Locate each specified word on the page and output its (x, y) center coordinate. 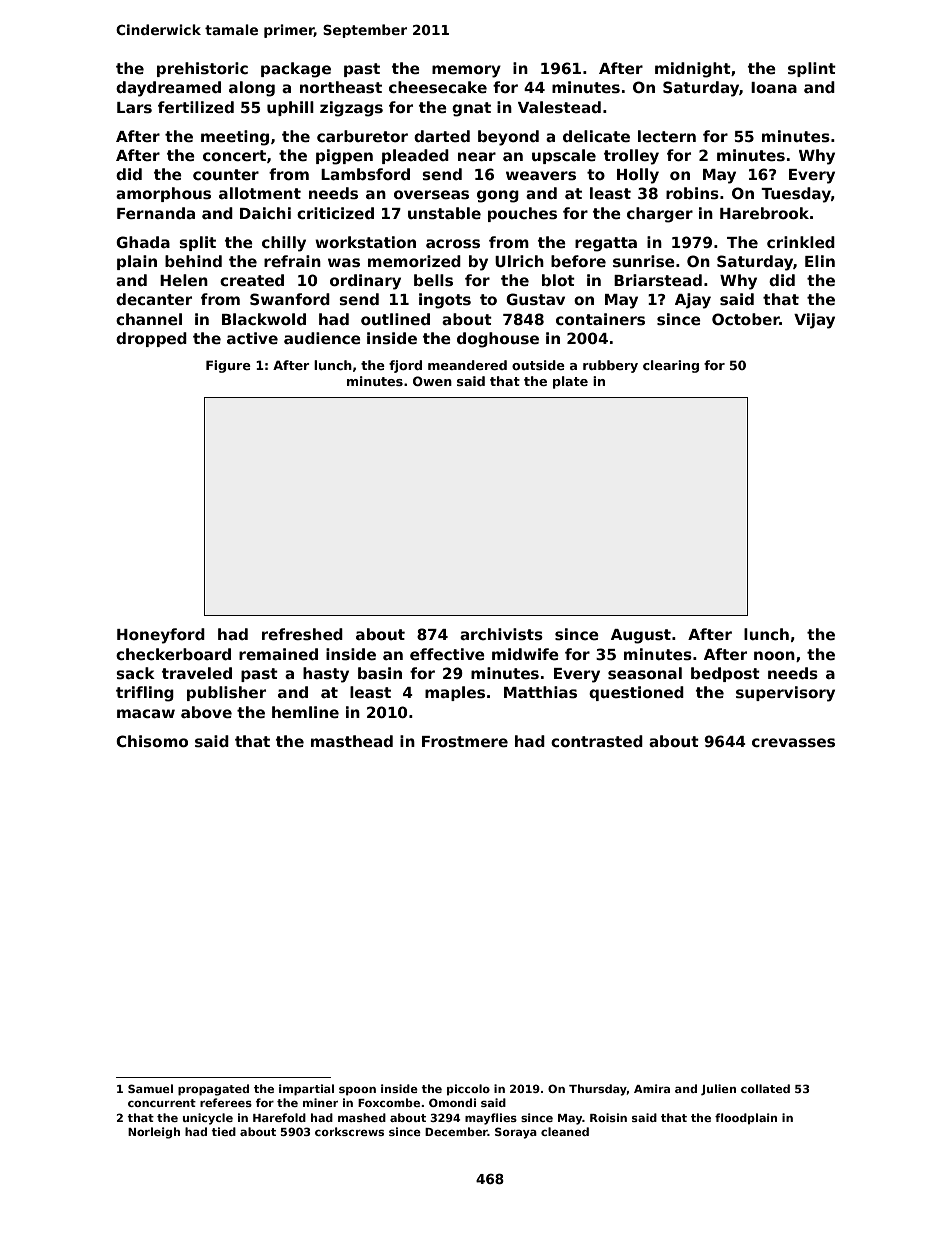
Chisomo (152, 741)
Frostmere (465, 742)
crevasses (793, 743)
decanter (154, 299)
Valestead (559, 107)
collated (765, 1088)
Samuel (150, 1088)
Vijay (814, 321)
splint (812, 69)
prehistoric (202, 69)
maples (455, 693)
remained (278, 654)
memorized (414, 261)
